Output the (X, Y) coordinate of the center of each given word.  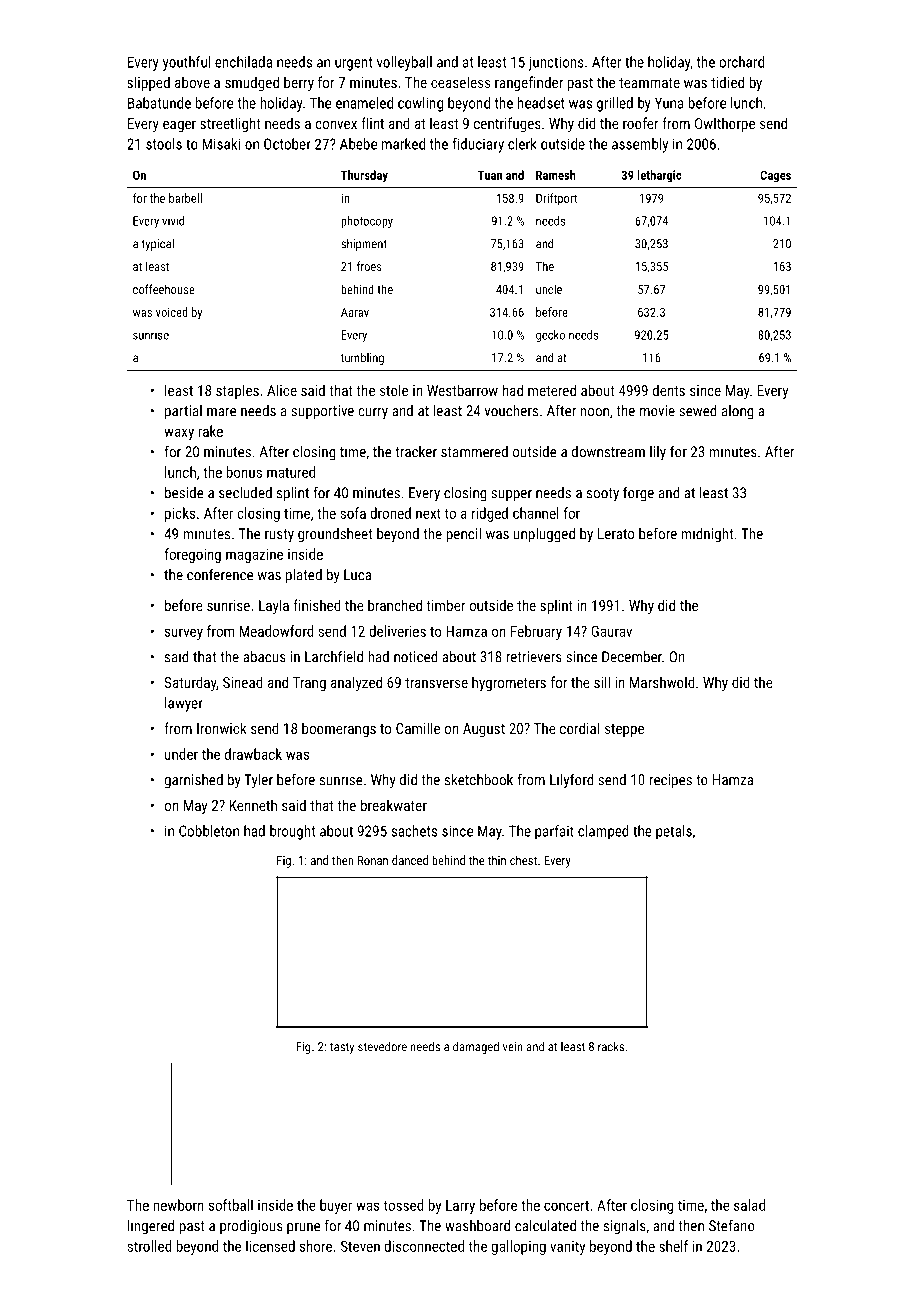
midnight (707, 535)
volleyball (404, 63)
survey (184, 634)
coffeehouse (164, 289)
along (738, 412)
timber (445, 605)
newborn (178, 1205)
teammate (649, 83)
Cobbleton (209, 831)
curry (373, 414)
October (287, 144)
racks (611, 1046)
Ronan (373, 860)
